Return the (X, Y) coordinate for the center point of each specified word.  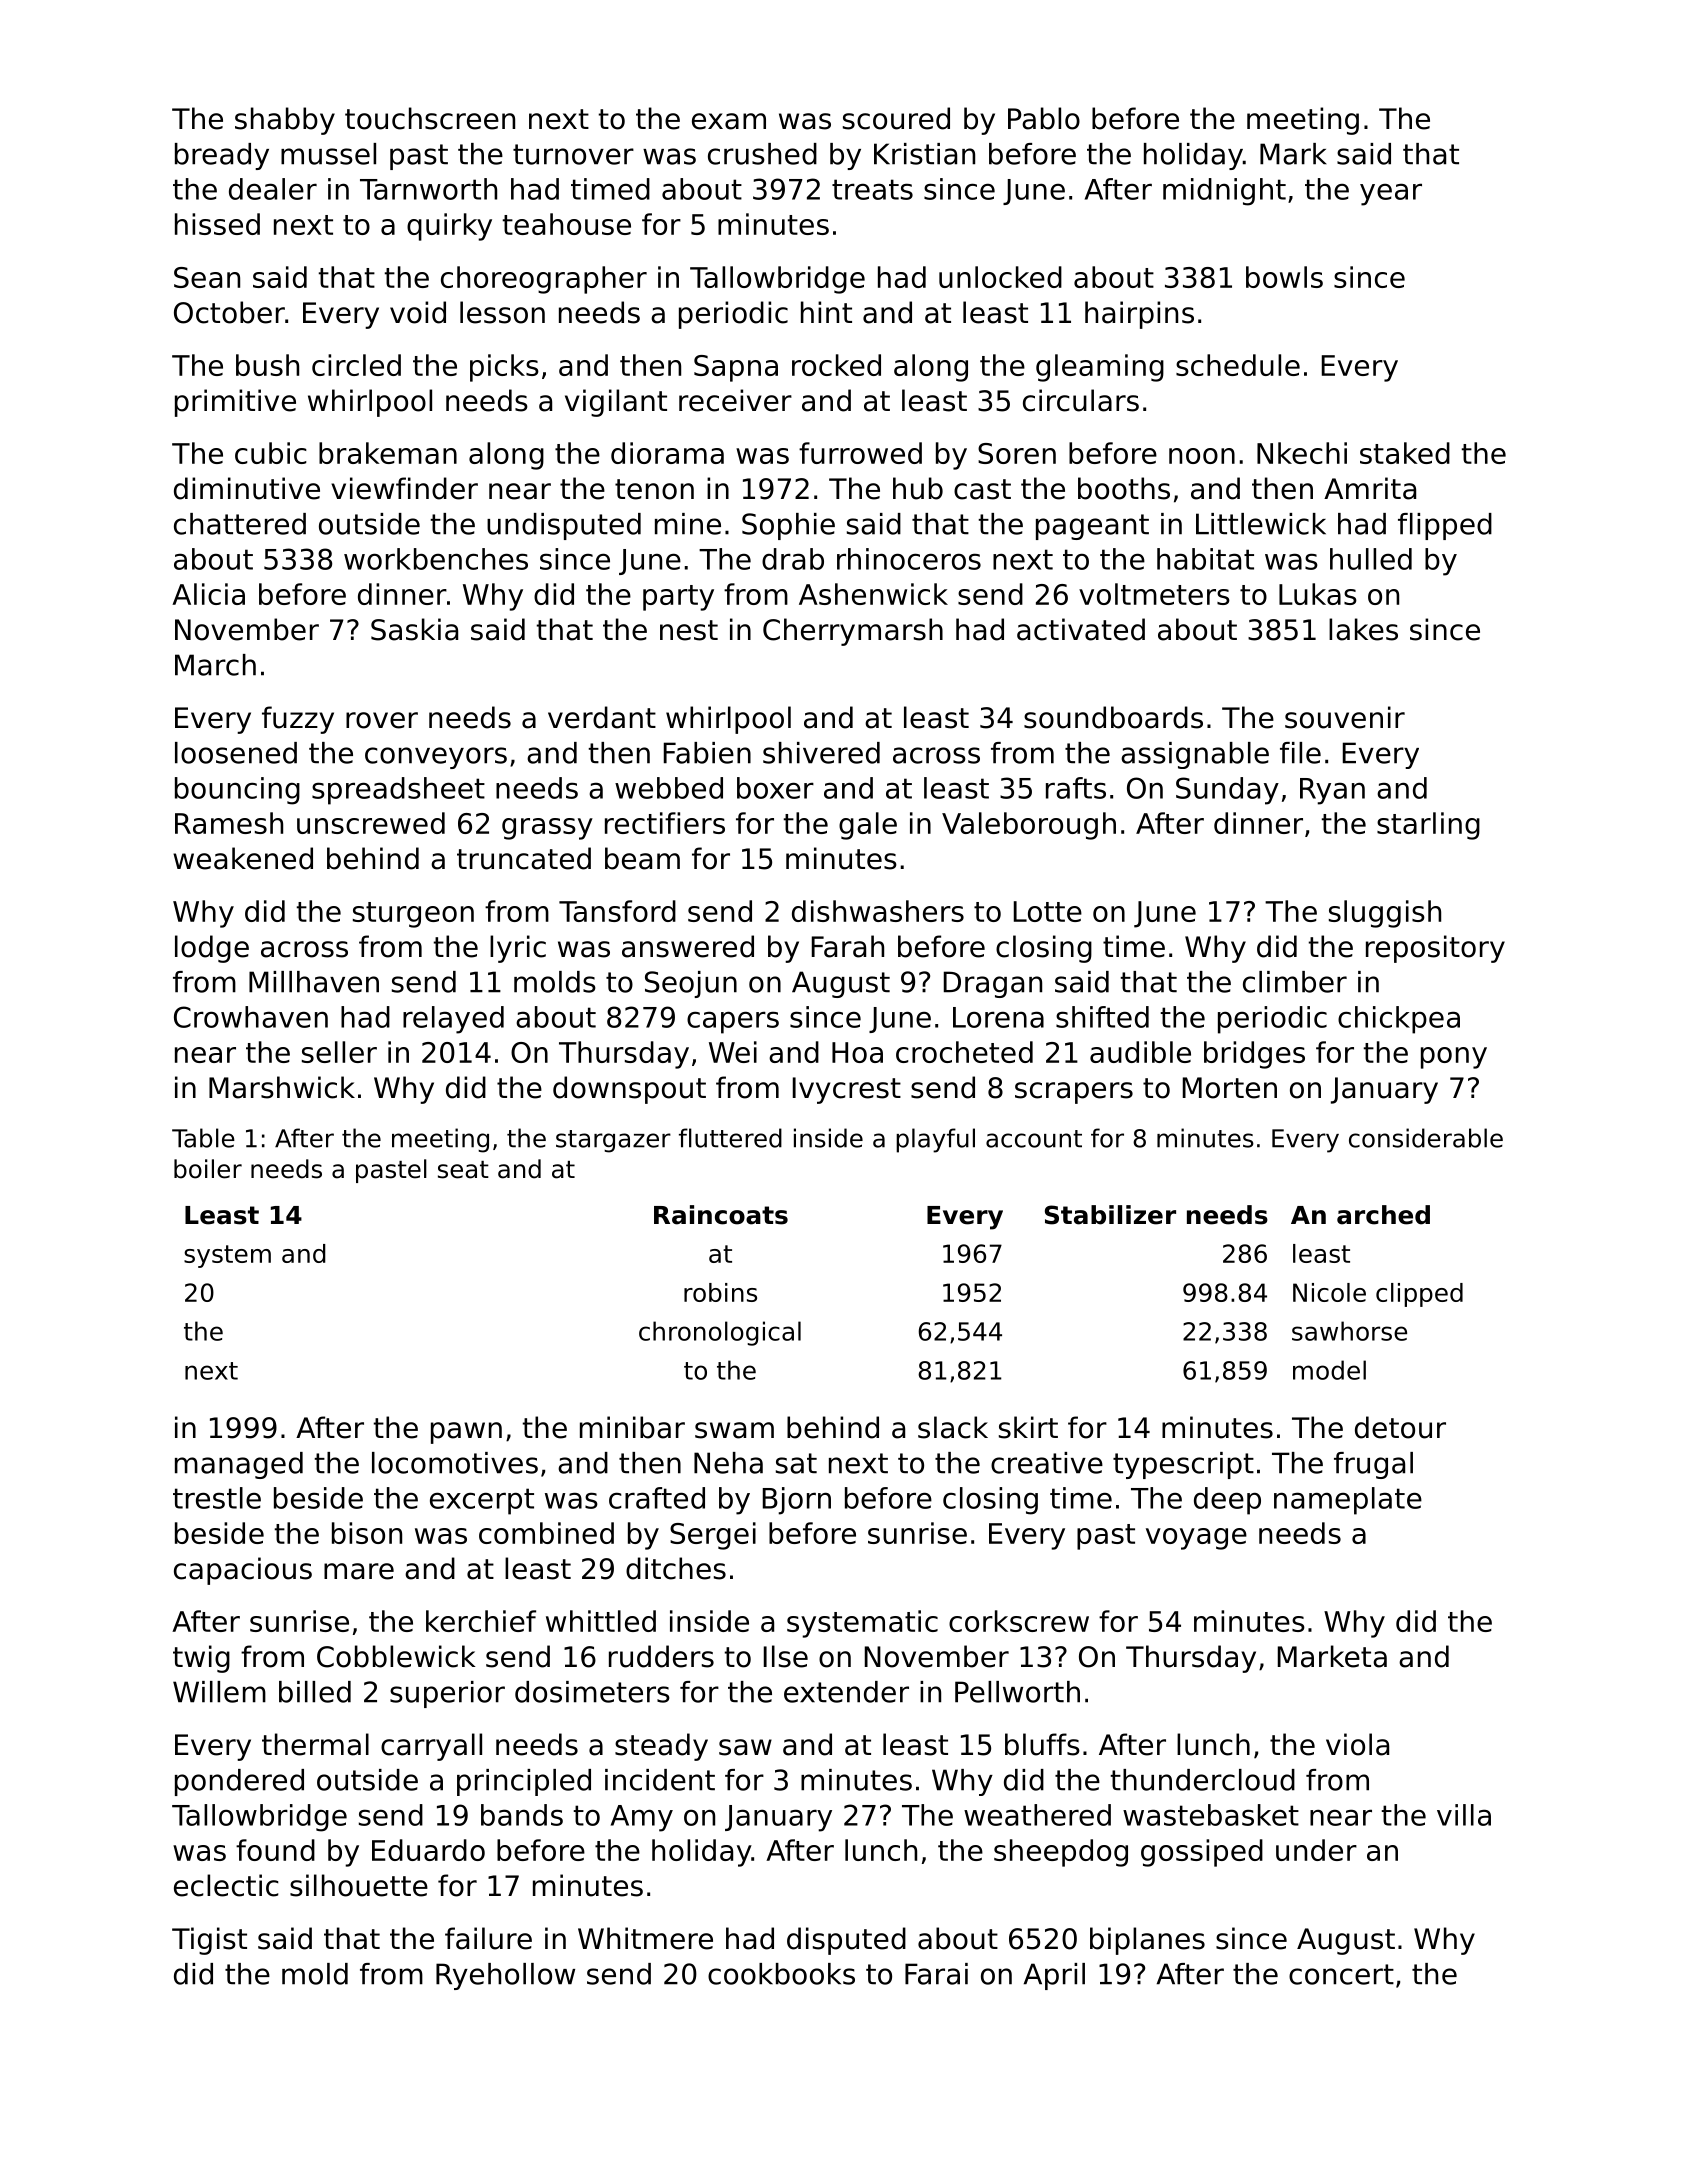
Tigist (209, 1941)
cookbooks (781, 1974)
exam (729, 121)
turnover (573, 154)
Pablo (1044, 118)
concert (1341, 1974)
